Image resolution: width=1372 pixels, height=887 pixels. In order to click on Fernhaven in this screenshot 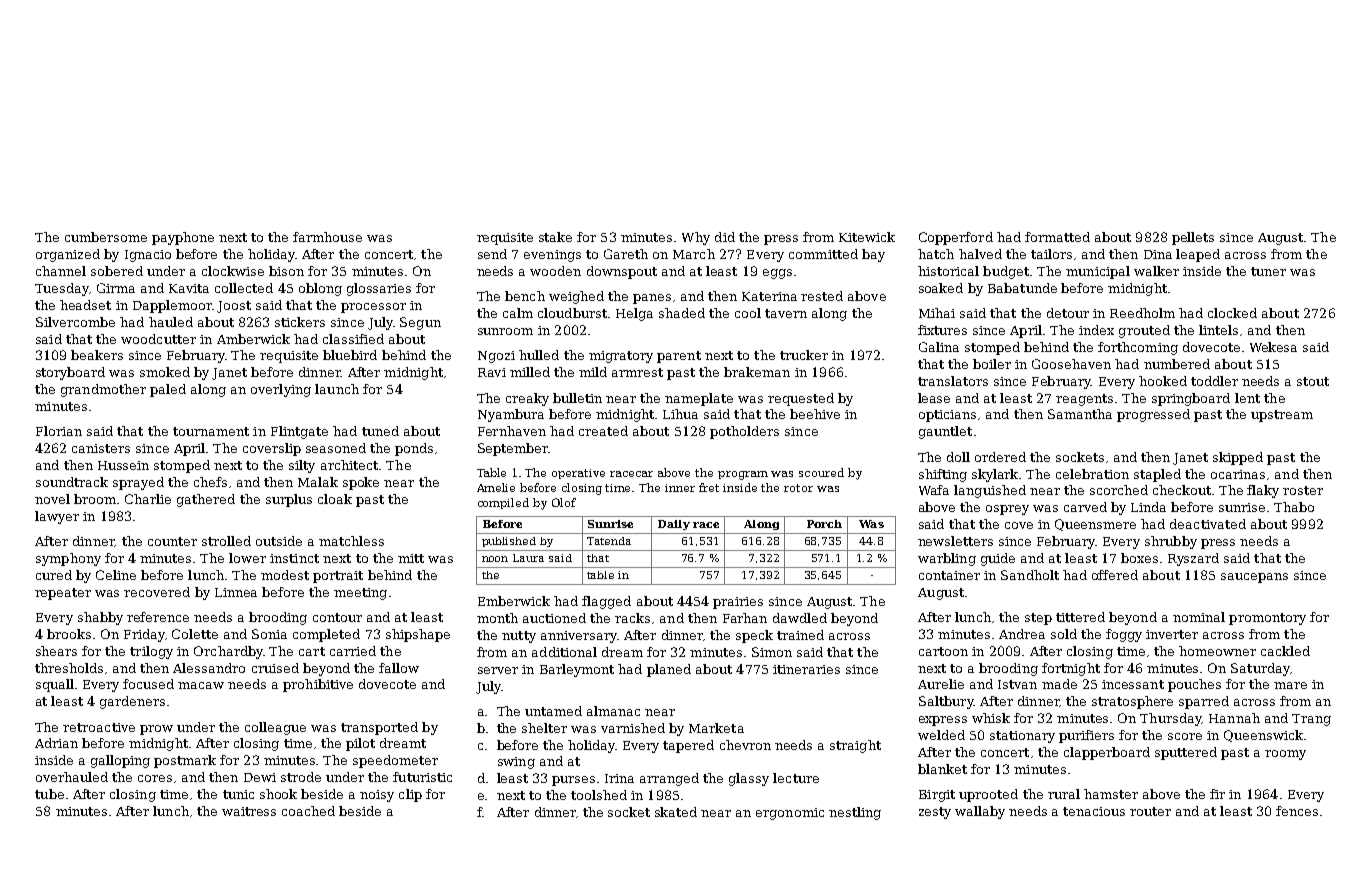, I will do `click(512, 431)`.
